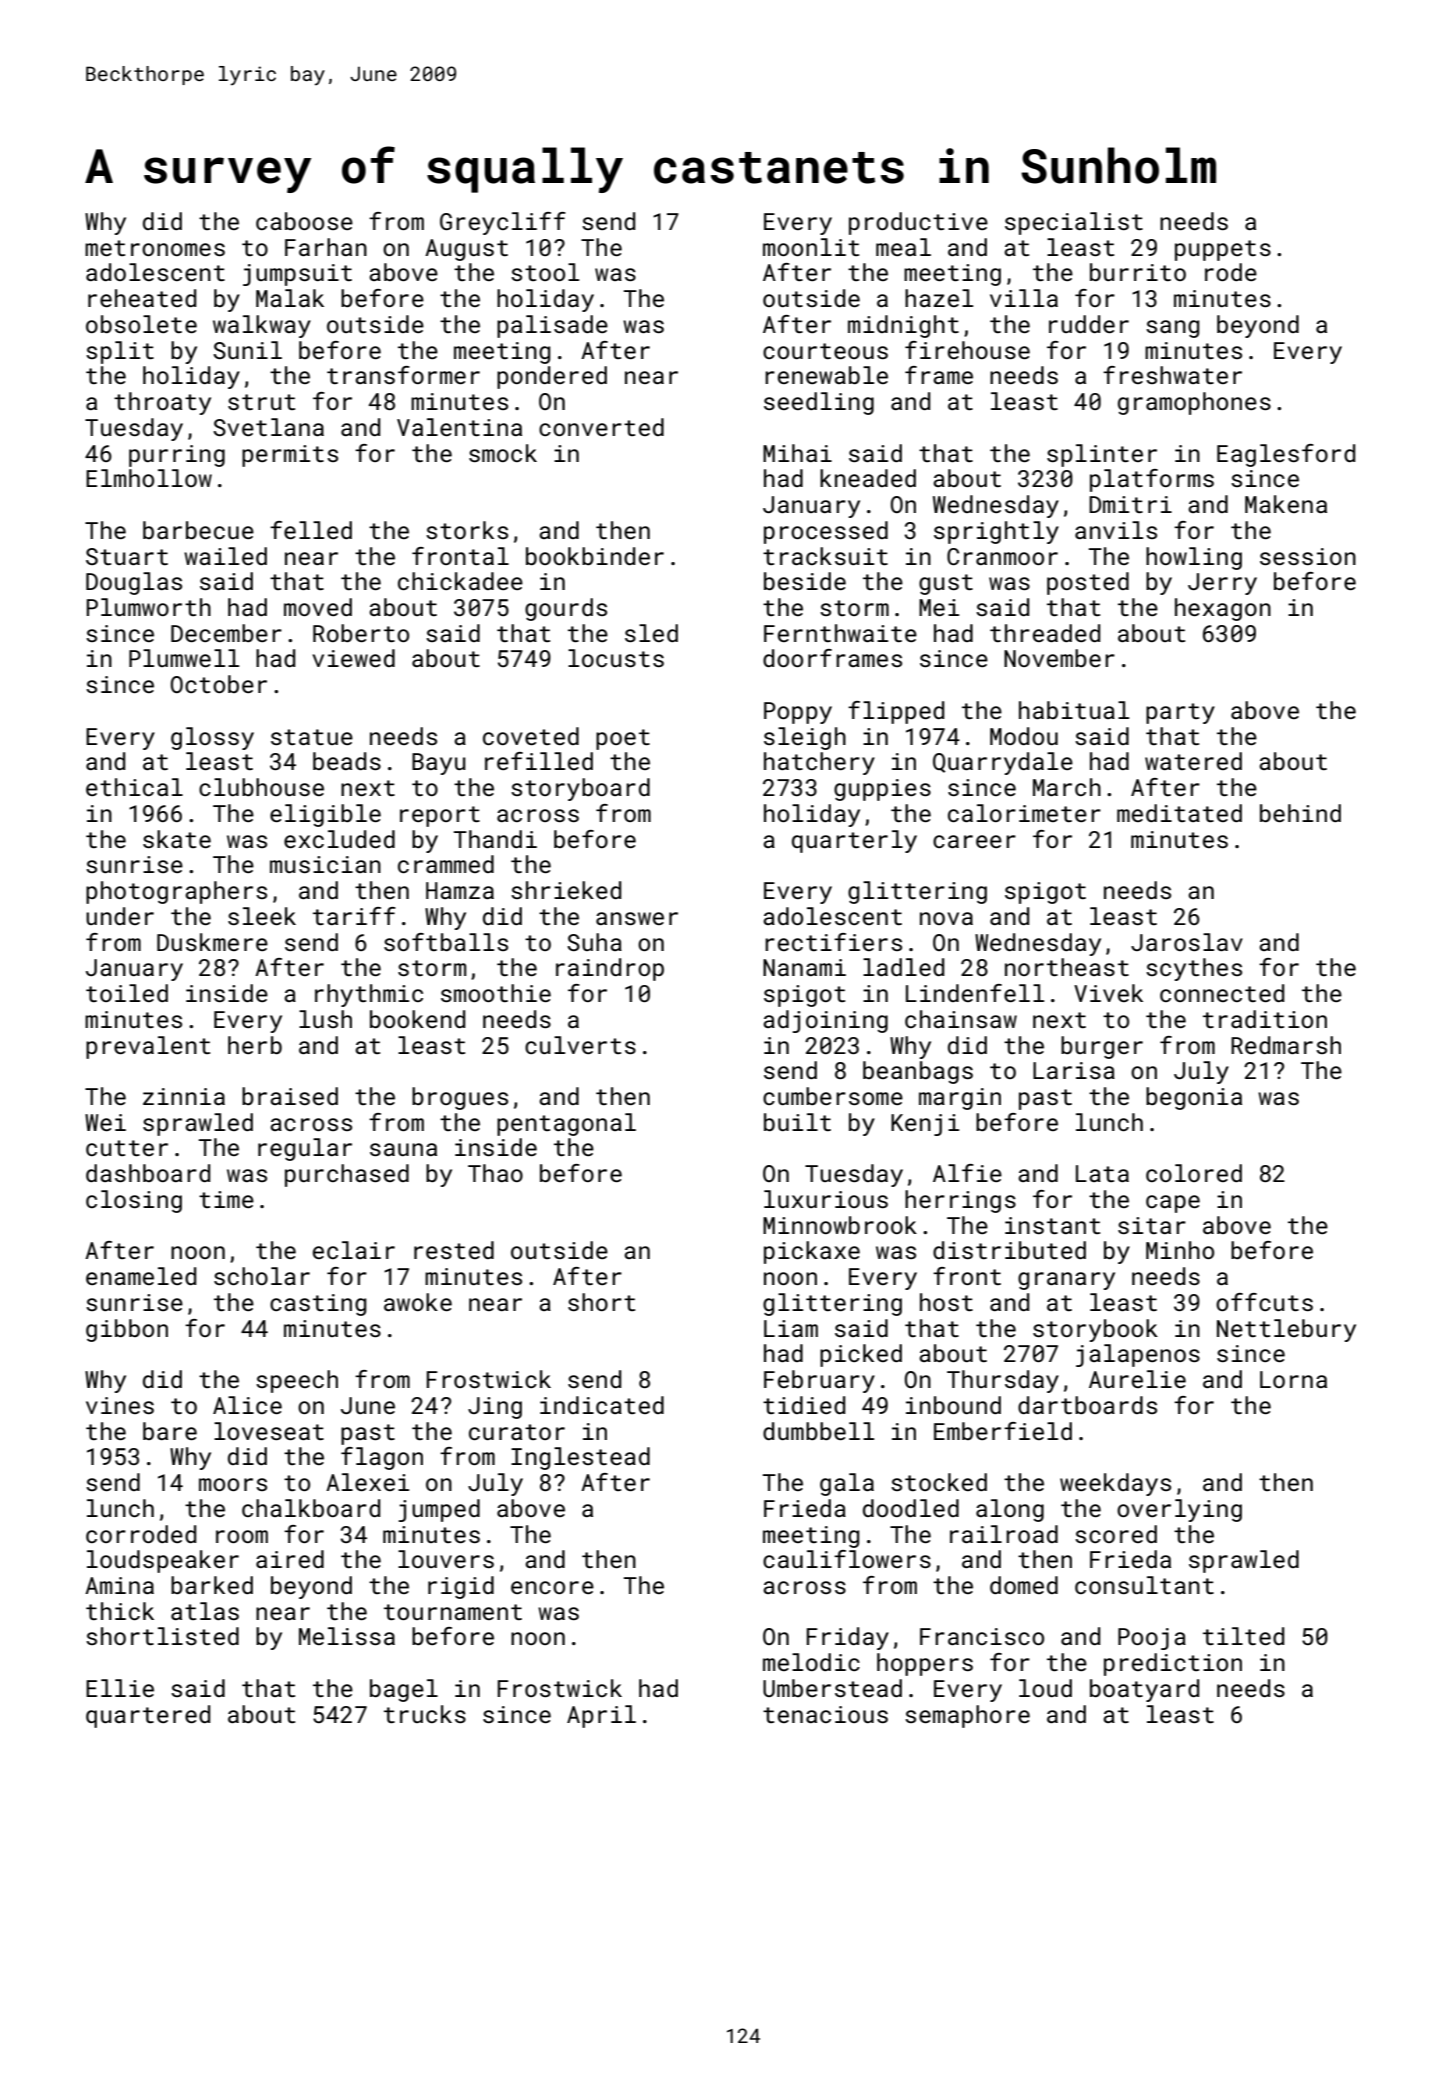  What do you see at coordinates (1074, 223) in the image?
I see `specialist` at bounding box center [1074, 223].
